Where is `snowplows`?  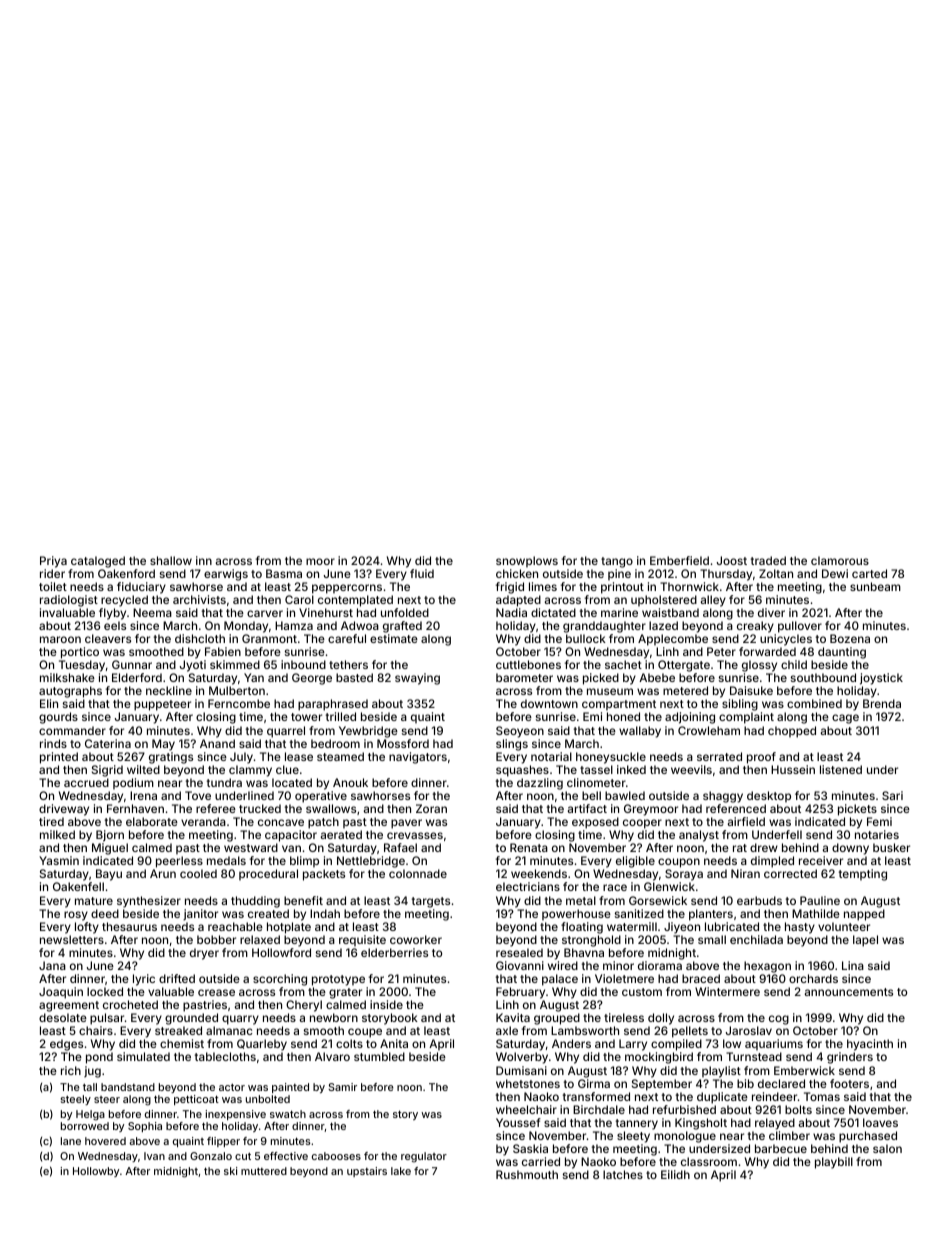
snowplows is located at coordinates (527, 562).
